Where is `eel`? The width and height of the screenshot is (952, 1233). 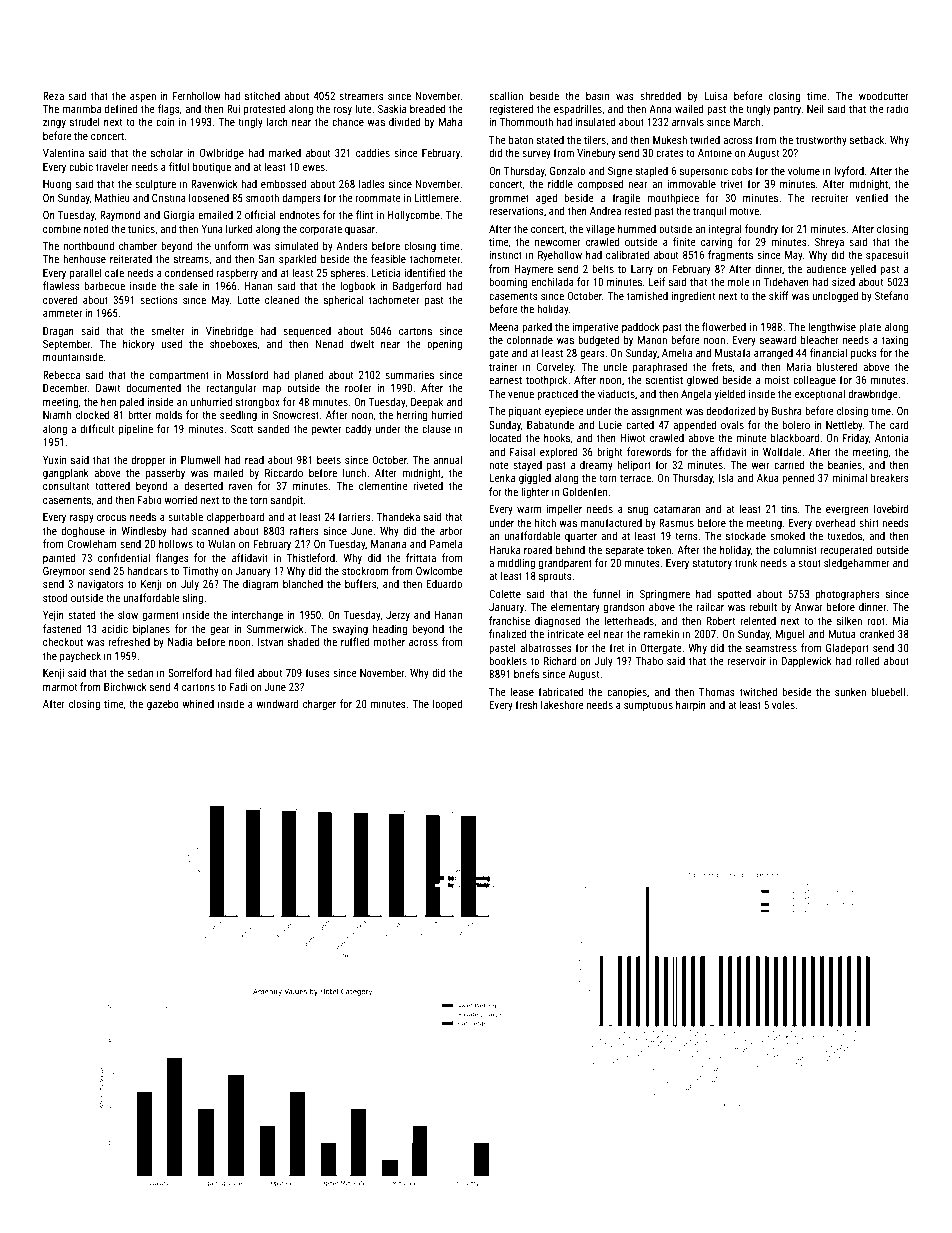 eel is located at coordinates (594, 633).
